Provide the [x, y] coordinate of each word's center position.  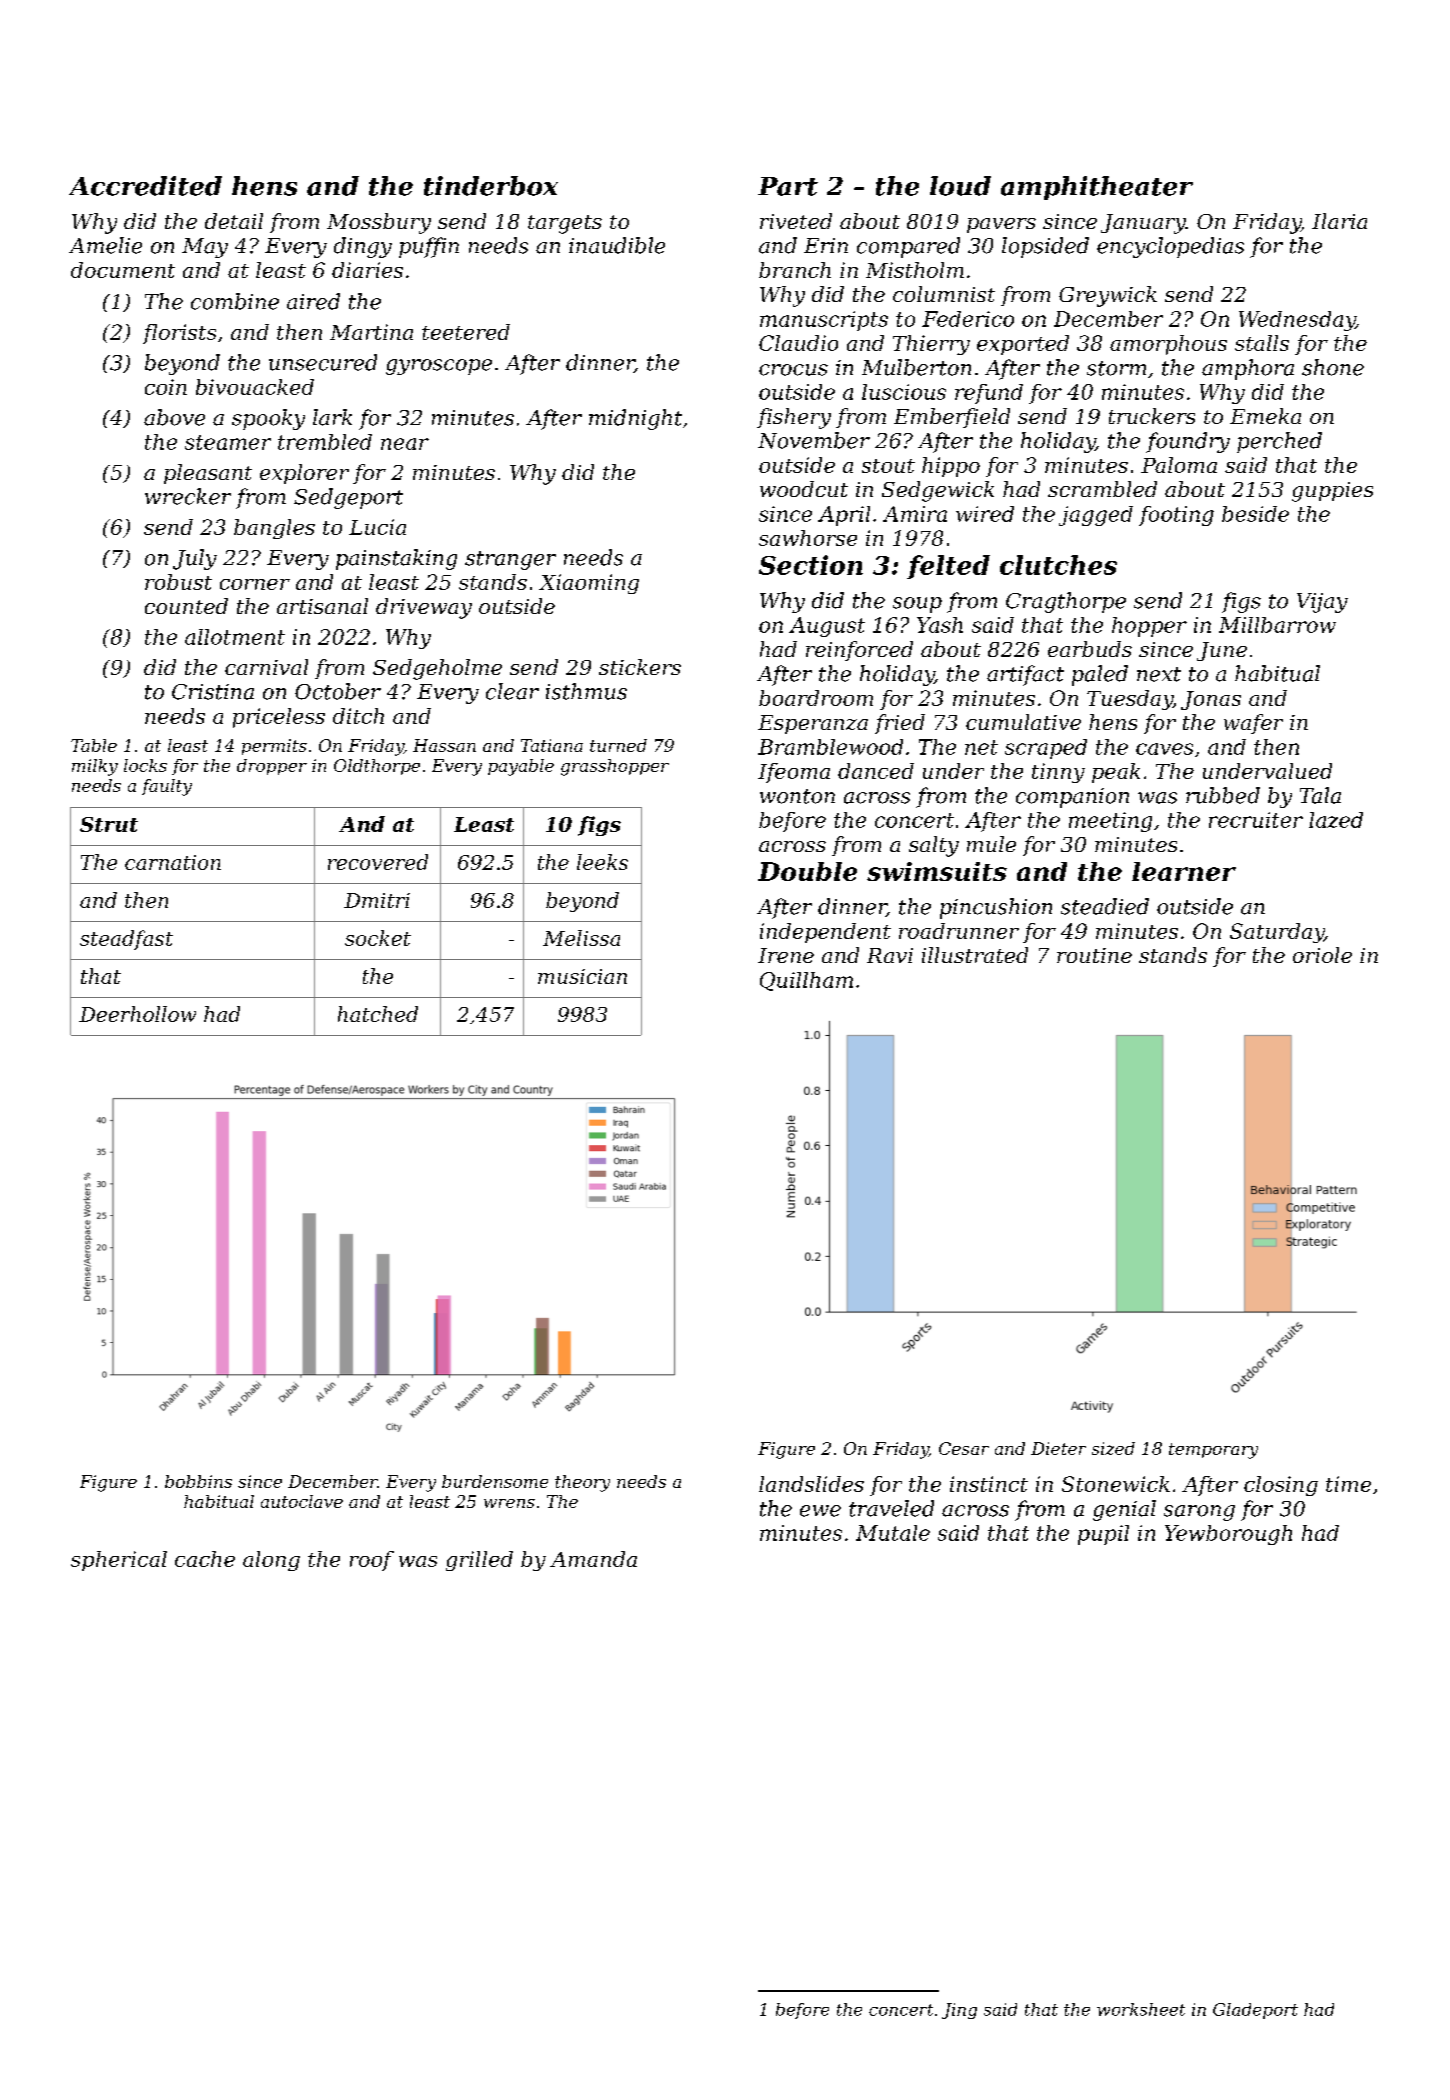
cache [205, 1559]
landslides [811, 1484]
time [1348, 1484]
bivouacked [255, 387]
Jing [959, 2011]
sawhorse [808, 538]
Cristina [213, 692]
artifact [1025, 675]
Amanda [593, 1559]
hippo [951, 467]
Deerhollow [137, 1014]
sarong [1199, 1513]
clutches [1058, 565]
